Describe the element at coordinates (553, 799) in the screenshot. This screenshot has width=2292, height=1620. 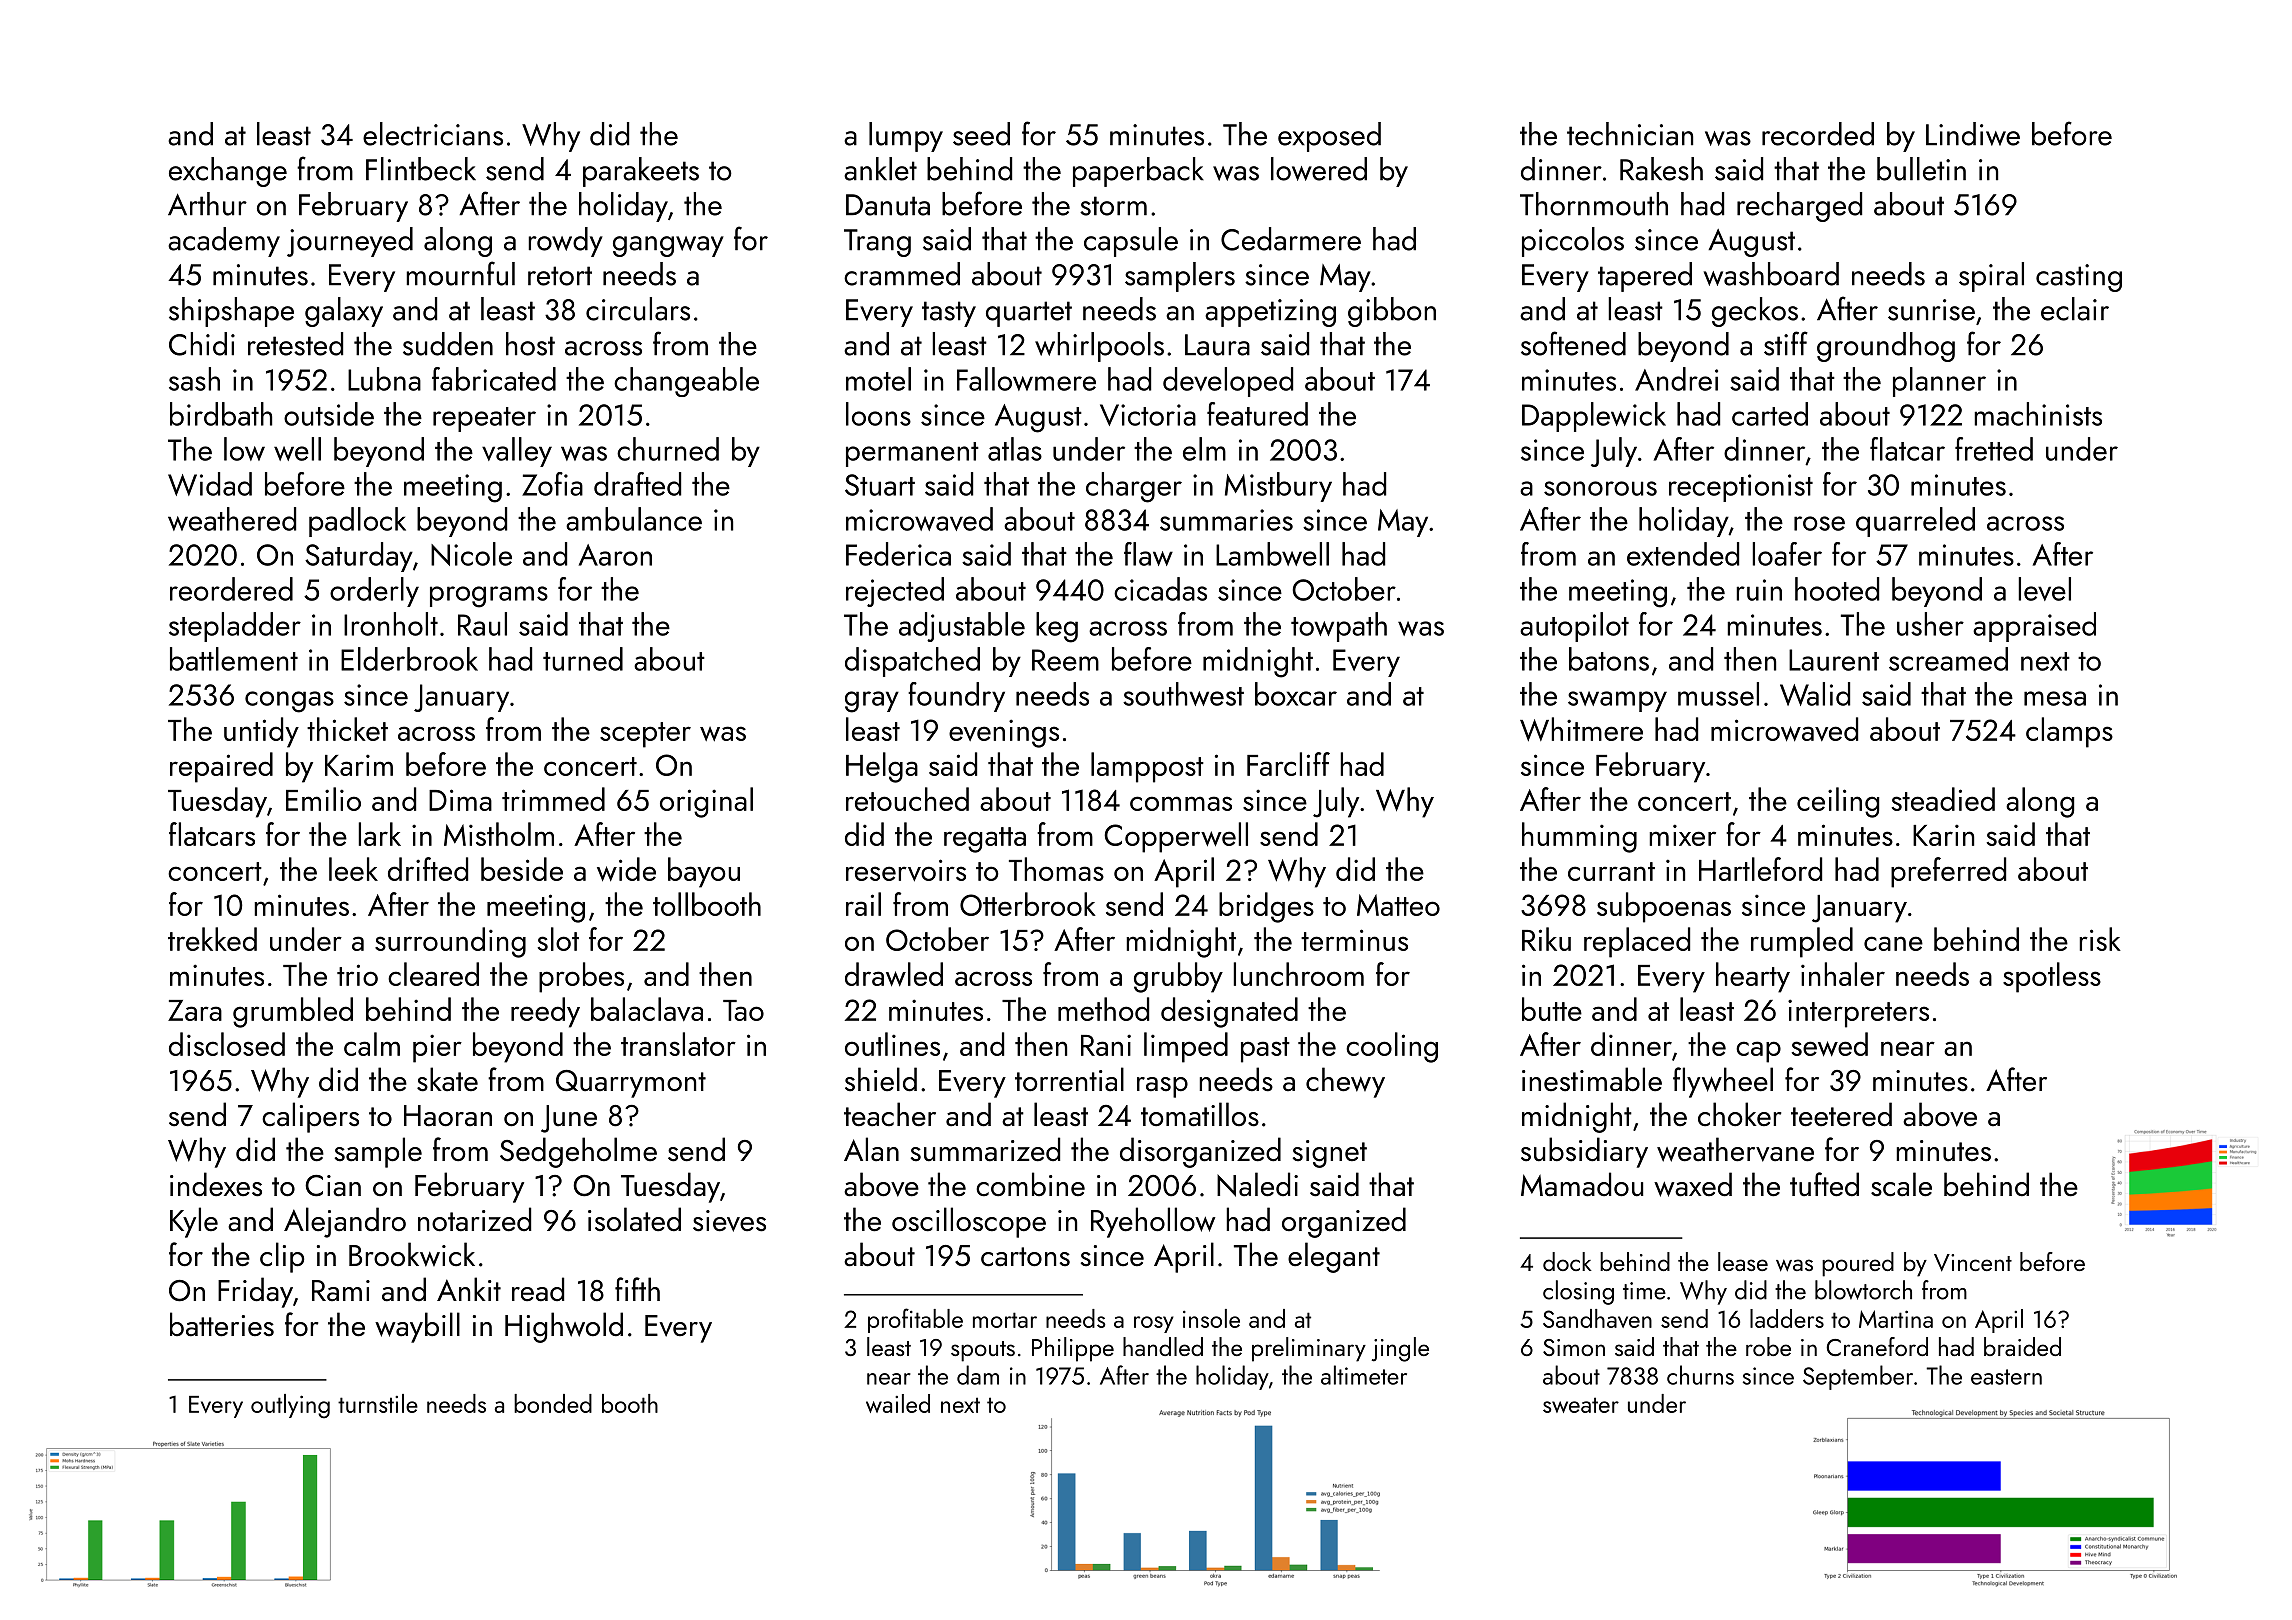
I see `trimmed` at that location.
